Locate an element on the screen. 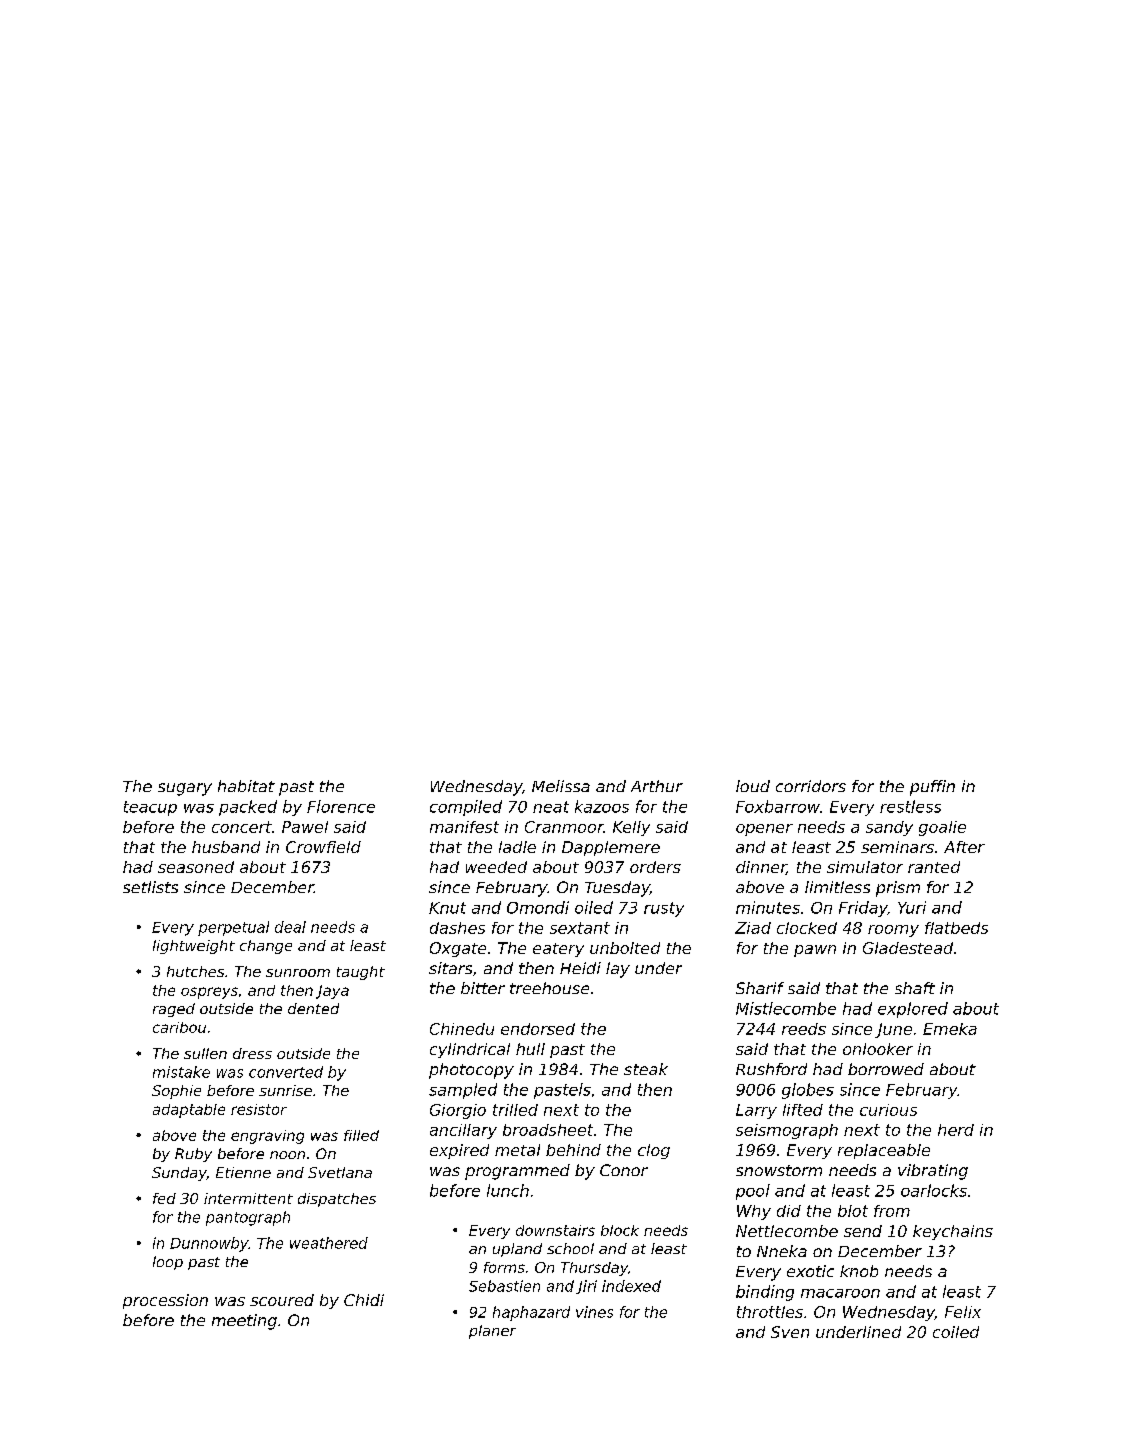 The image size is (1122, 1452). puffin is located at coordinates (932, 788).
